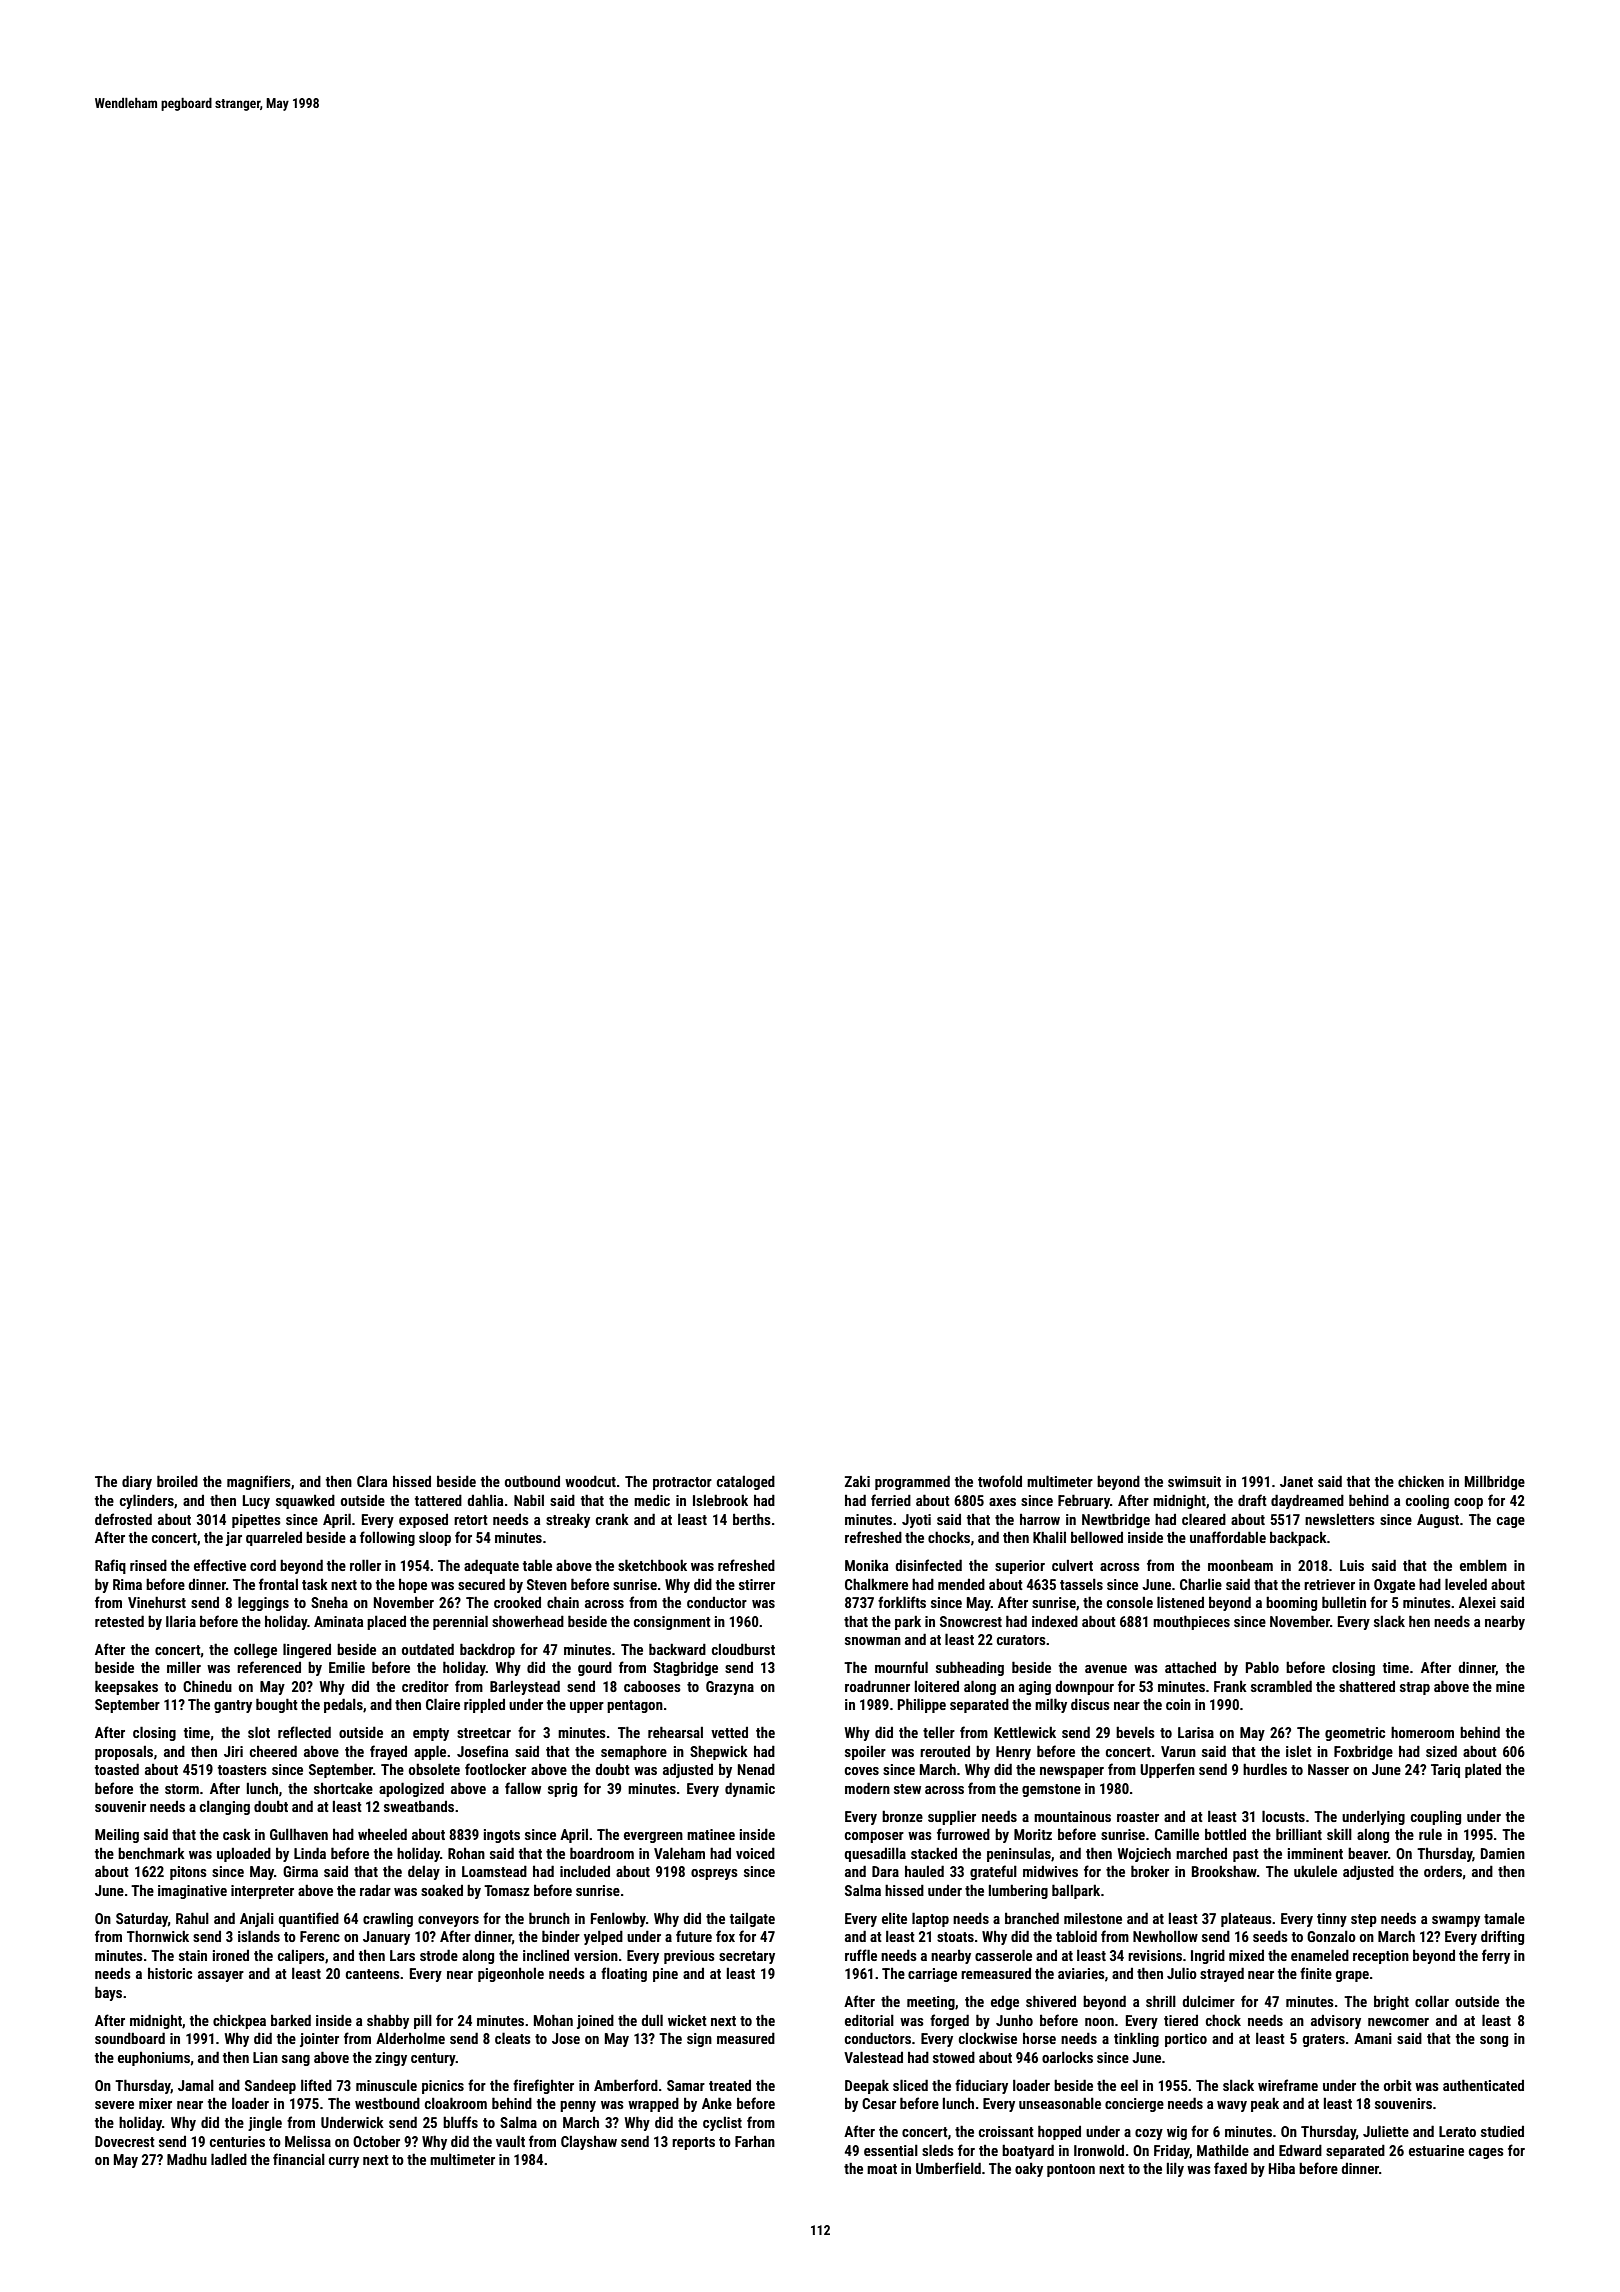 The height and width of the screenshot is (2292, 1620). What do you see at coordinates (867, 2086) in the screenshot?
I see `Deepak` at bounding box center [867, 2086].
